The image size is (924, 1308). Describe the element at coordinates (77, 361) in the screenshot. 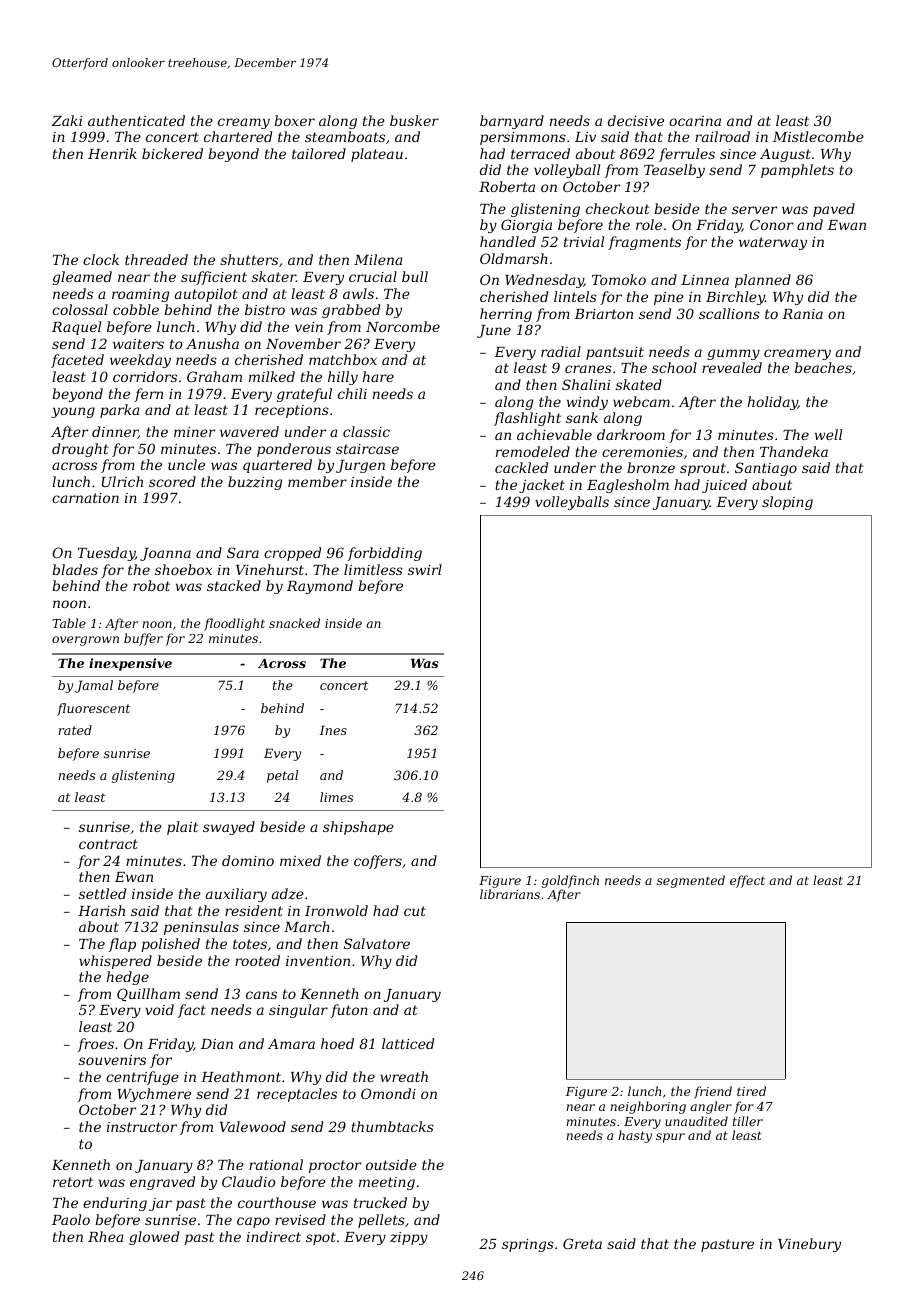

I see `faceted` at that location.
